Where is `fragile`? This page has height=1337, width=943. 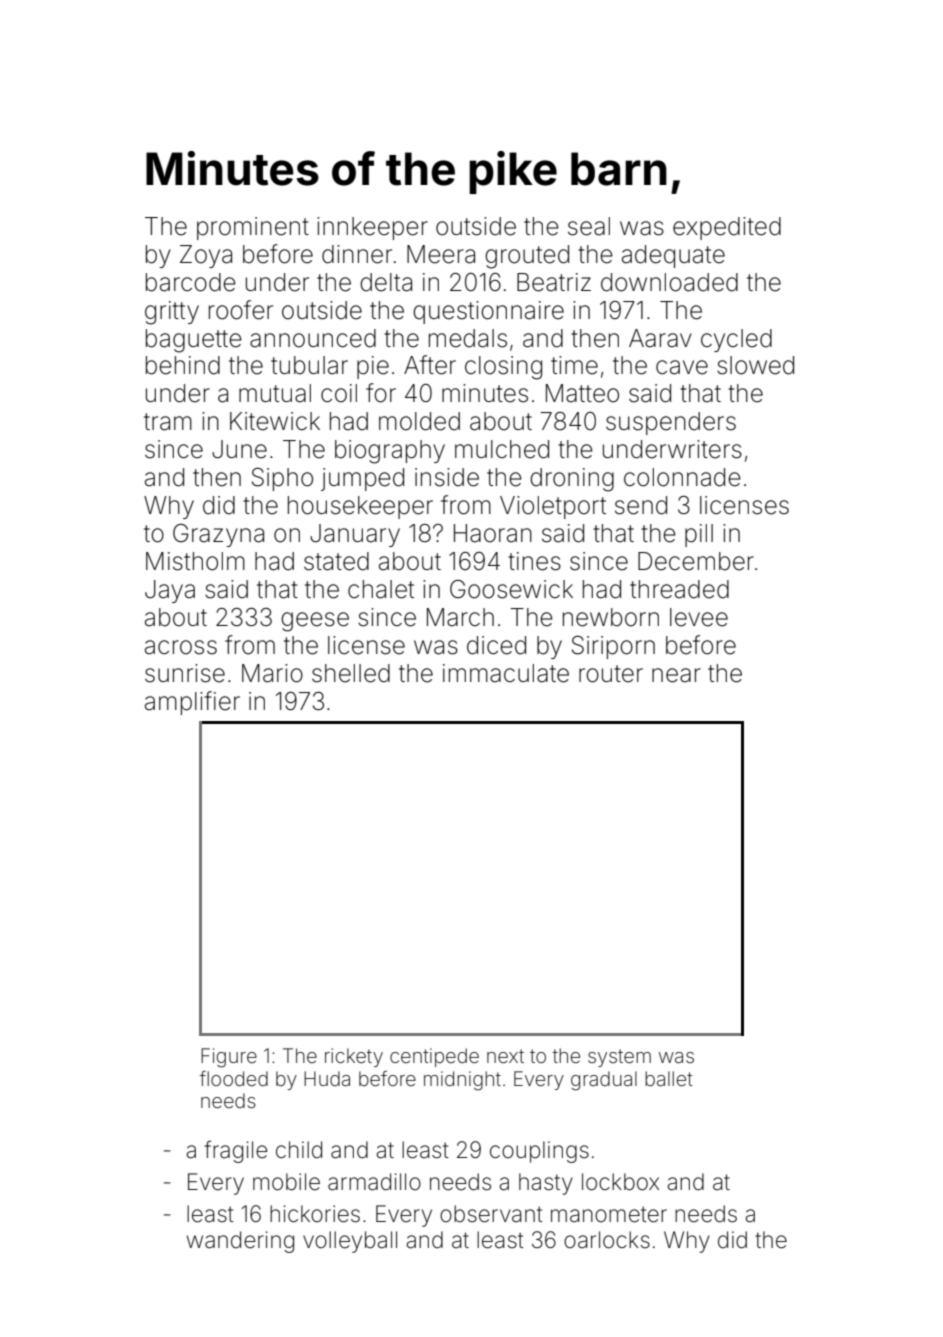 fragile is located at coordinates (235, 1151).
